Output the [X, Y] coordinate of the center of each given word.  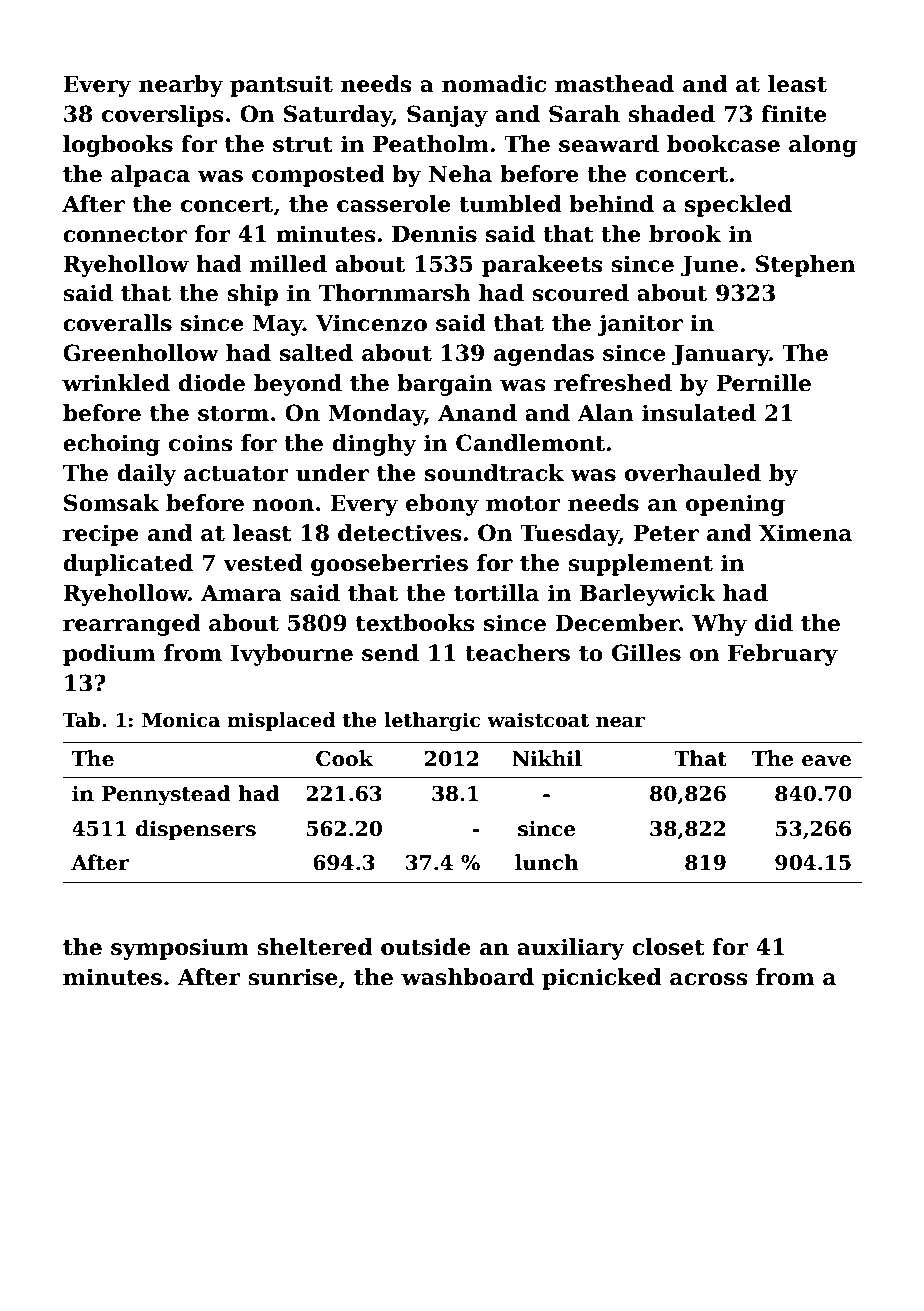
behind [611, 204]
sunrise [293, 977]
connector [125, 235]
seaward [609, 144]
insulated [699, 413]
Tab [81, 720]
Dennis [434, 234]
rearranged [132, 625]
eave [826, 761]
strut [303, 145]
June [709, 266]
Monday [376, 415]
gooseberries [389, 565]
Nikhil [547, 758]
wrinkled [116, 383]
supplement [640, 565]
